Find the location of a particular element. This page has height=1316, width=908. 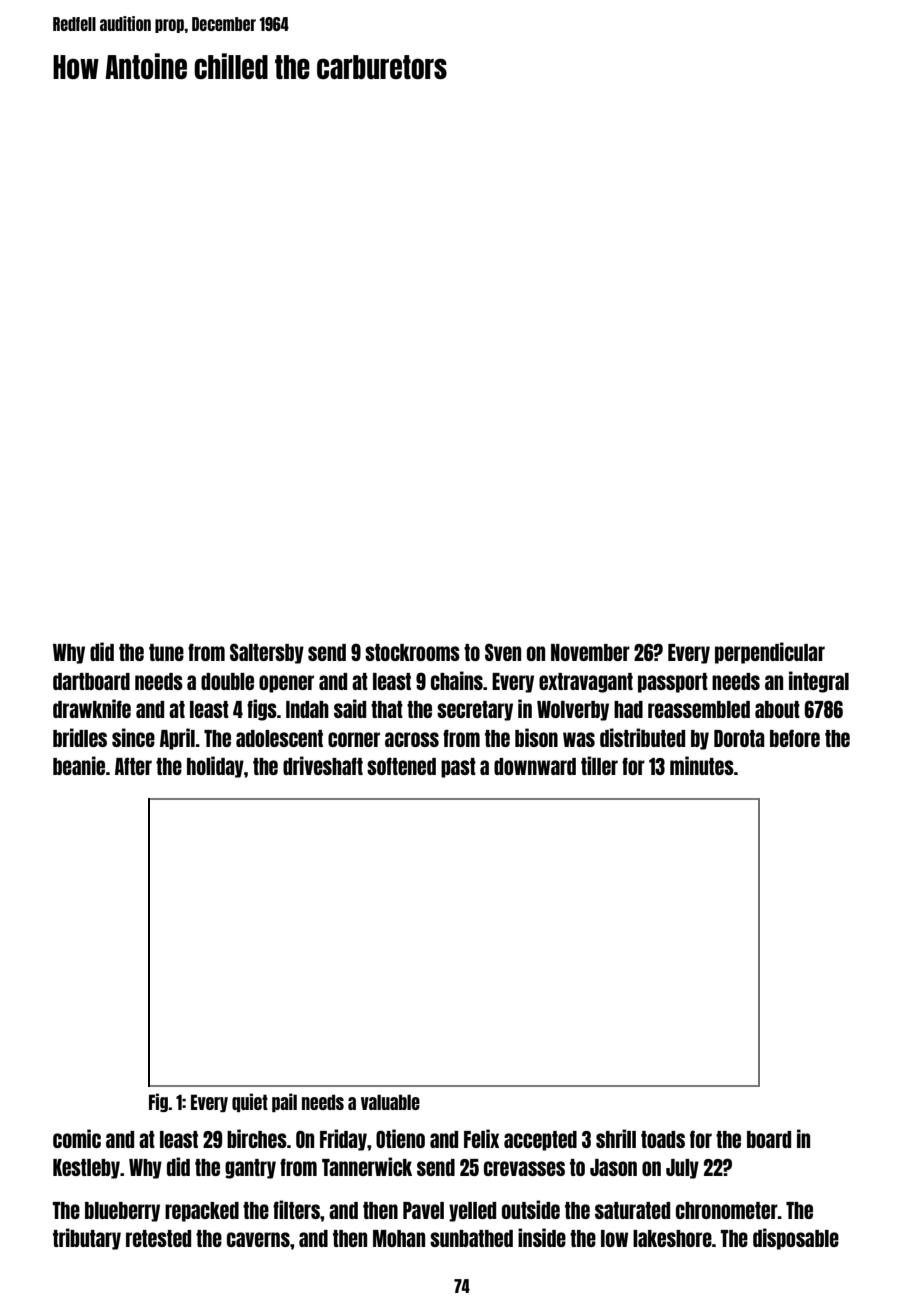

toads is located at coordinates (663, 1139).
